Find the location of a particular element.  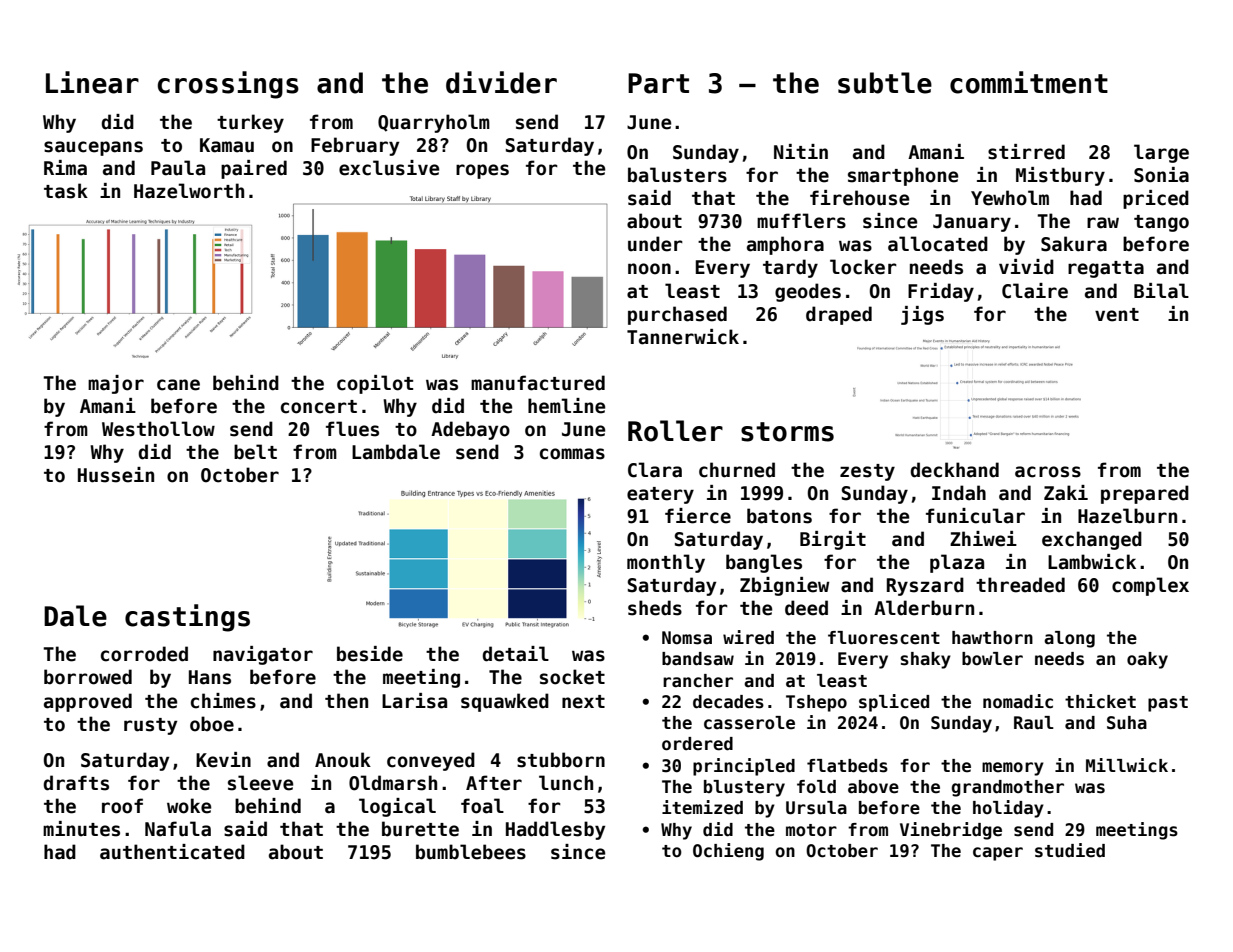

sheds is located at coordinates (655, 608).
